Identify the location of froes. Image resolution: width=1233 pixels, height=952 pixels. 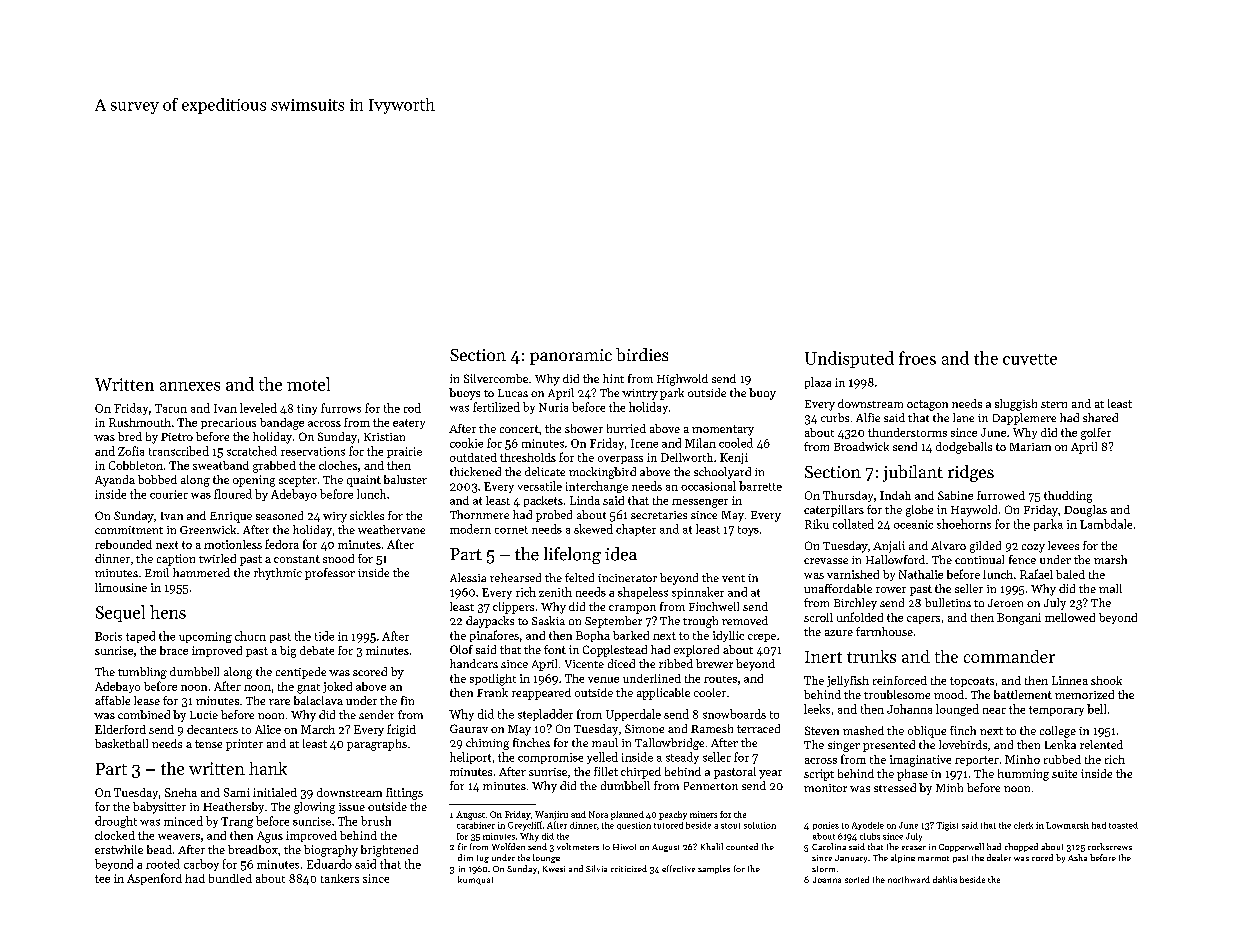
(917, 358).
